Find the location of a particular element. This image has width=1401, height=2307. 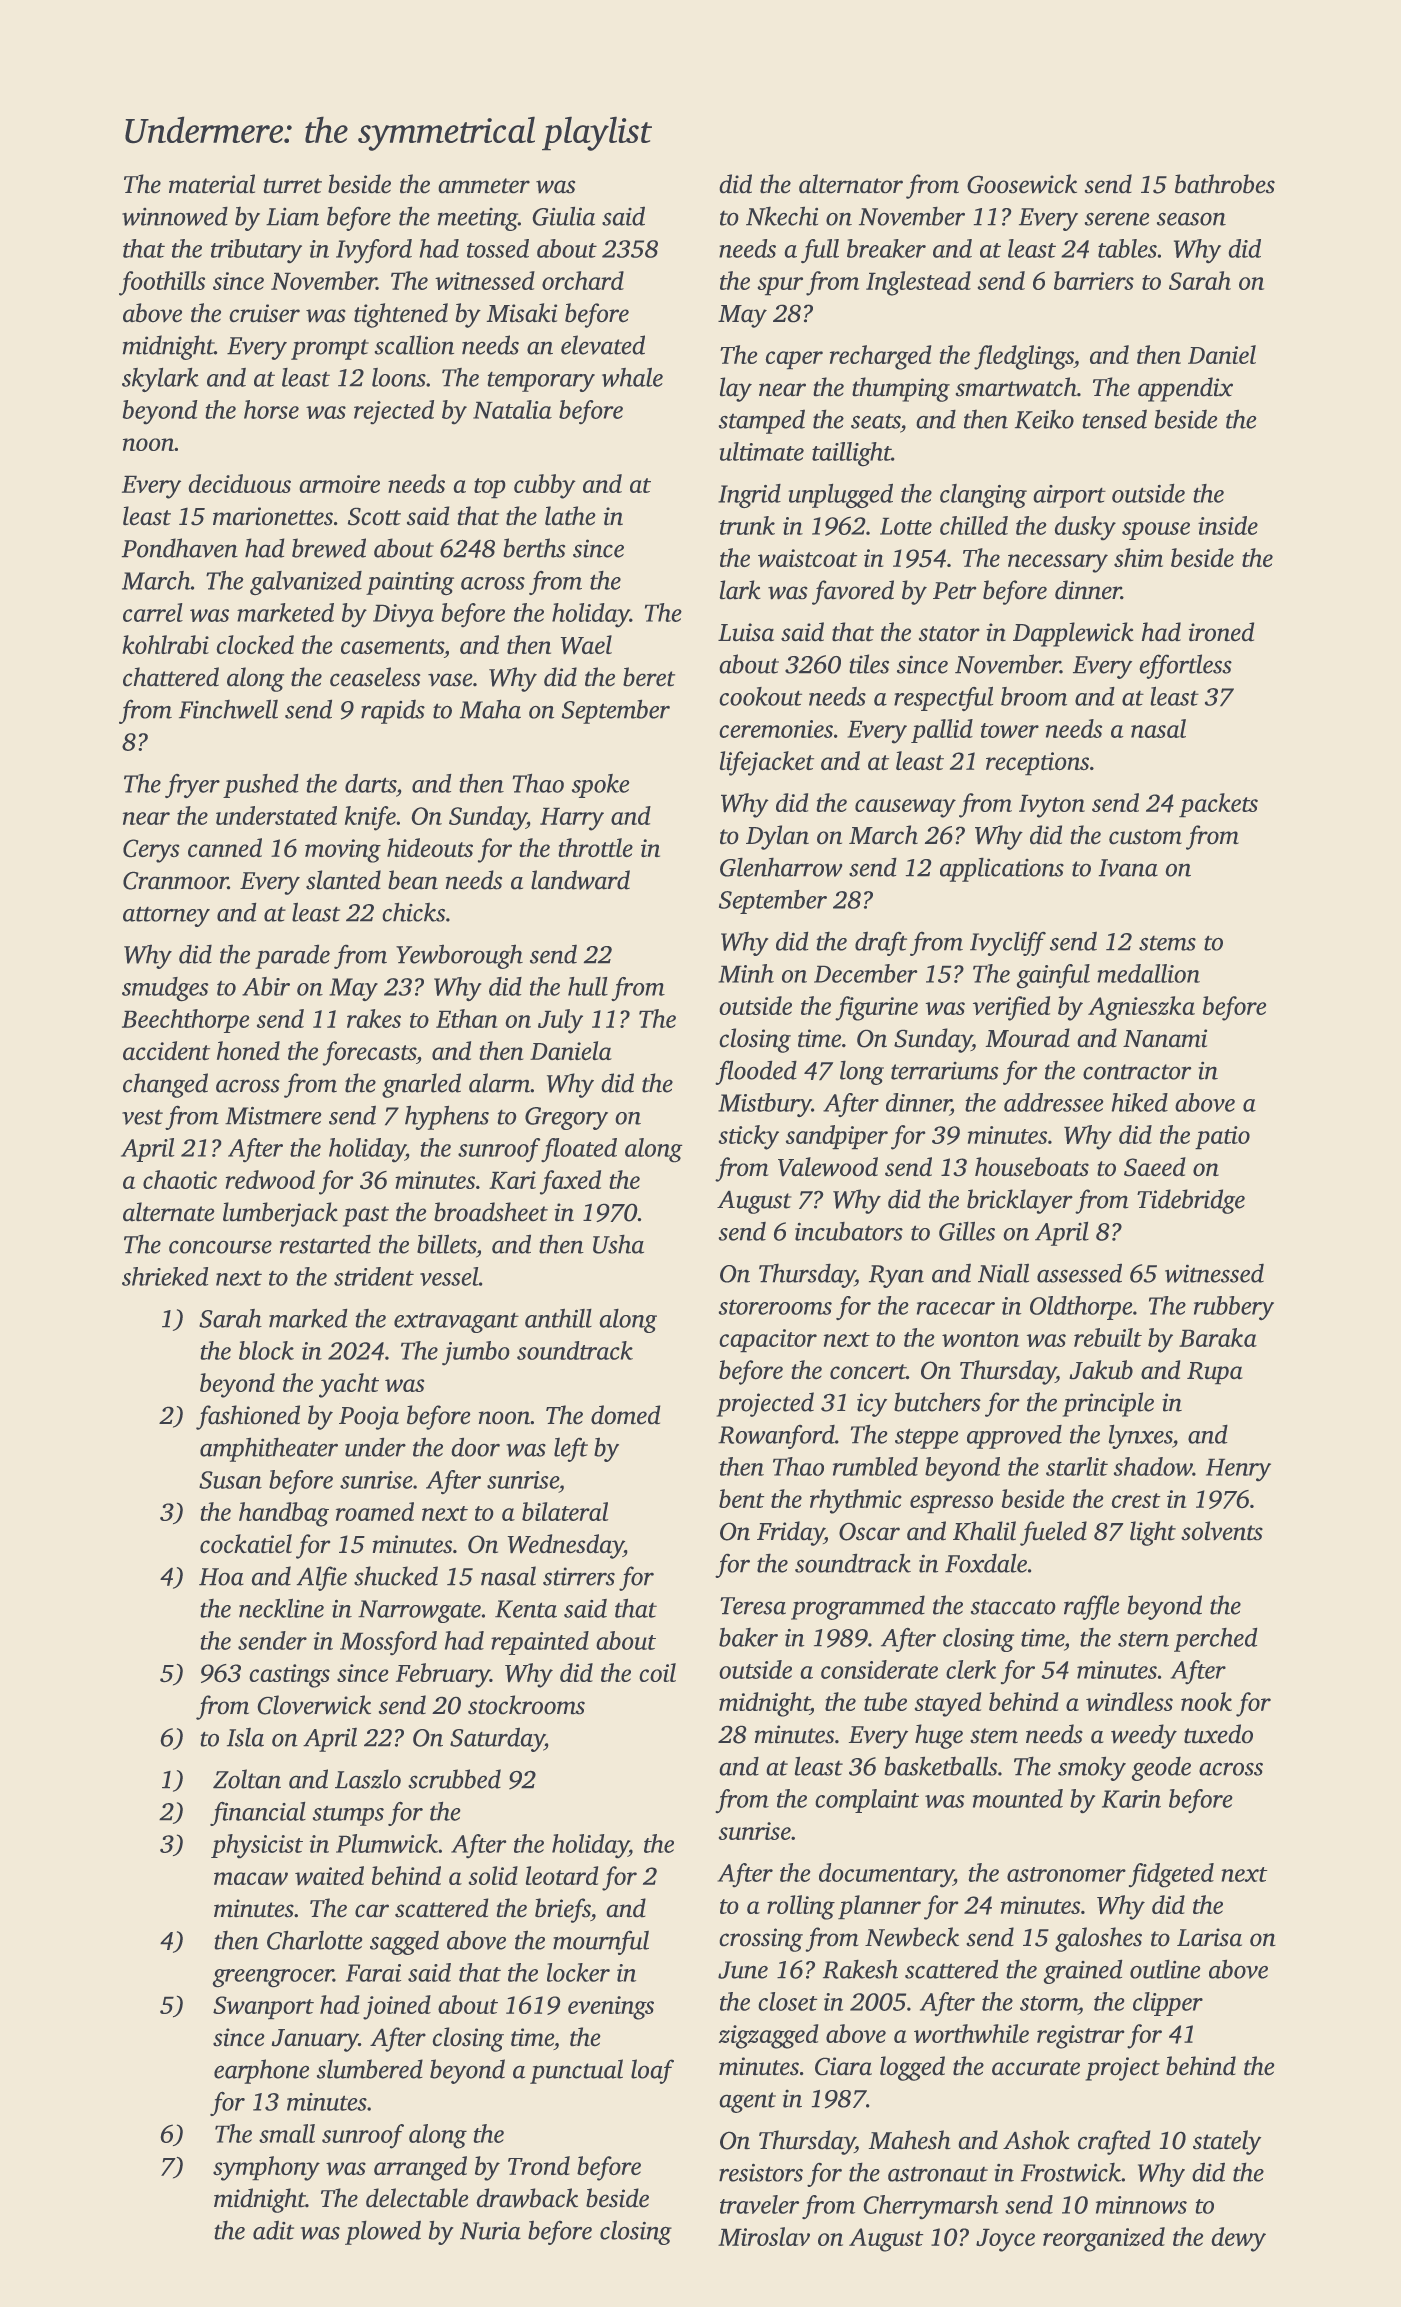

ammeter is located at coordinates (484, 186).
